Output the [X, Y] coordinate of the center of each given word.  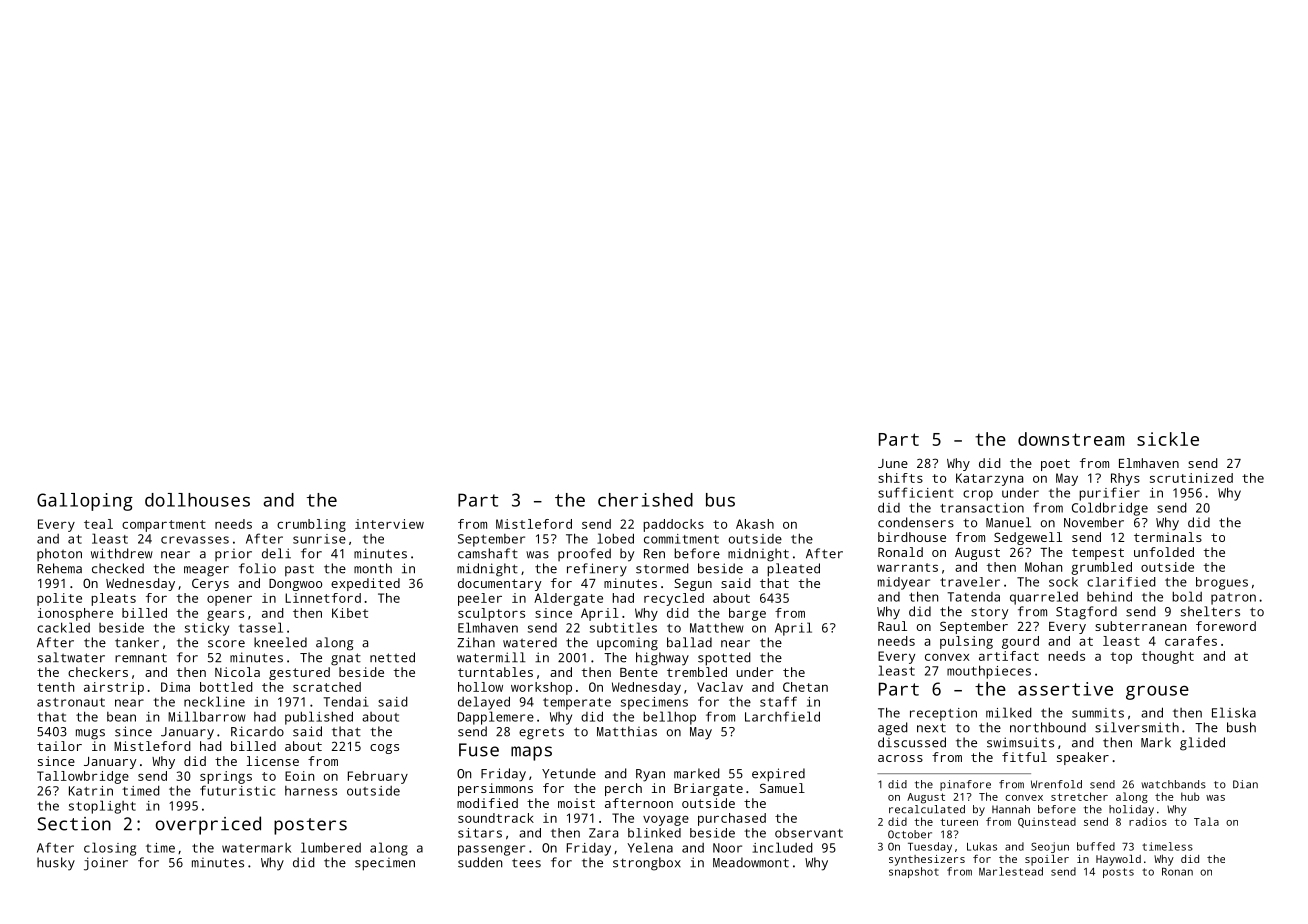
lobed [615, 538]
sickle [1168, 439]
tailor [59, 746]
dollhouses [197, 500]
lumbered [331, 847]
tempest [1098, 554]
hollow [480, 687]
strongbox [647, 864]
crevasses [195, 540]
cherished [645, 500]
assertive [1065, 689]
